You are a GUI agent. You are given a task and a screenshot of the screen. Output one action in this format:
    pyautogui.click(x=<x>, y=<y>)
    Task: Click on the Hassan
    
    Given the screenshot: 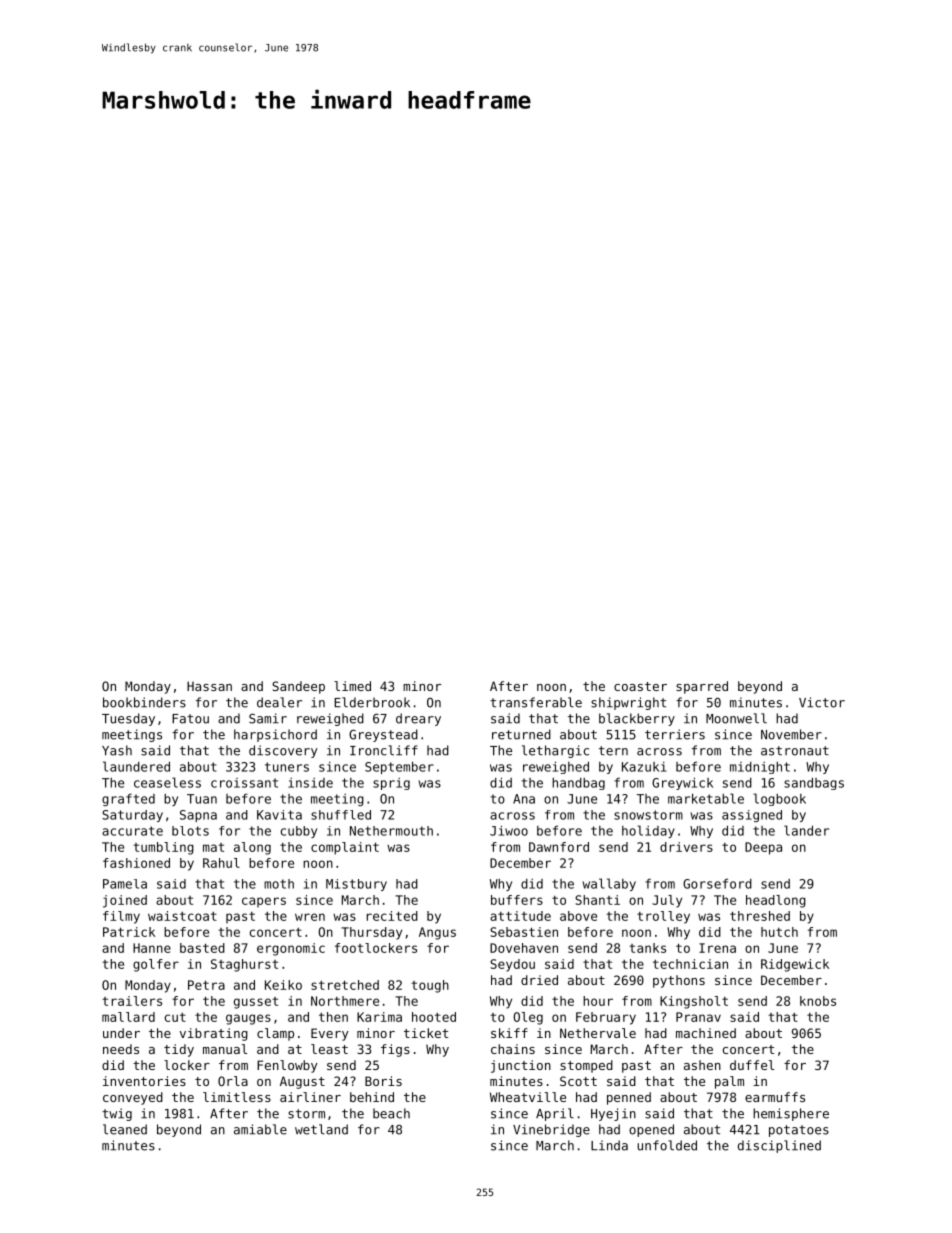 What is the action you would take?
    pyautogui.click(x=209, y=686)
